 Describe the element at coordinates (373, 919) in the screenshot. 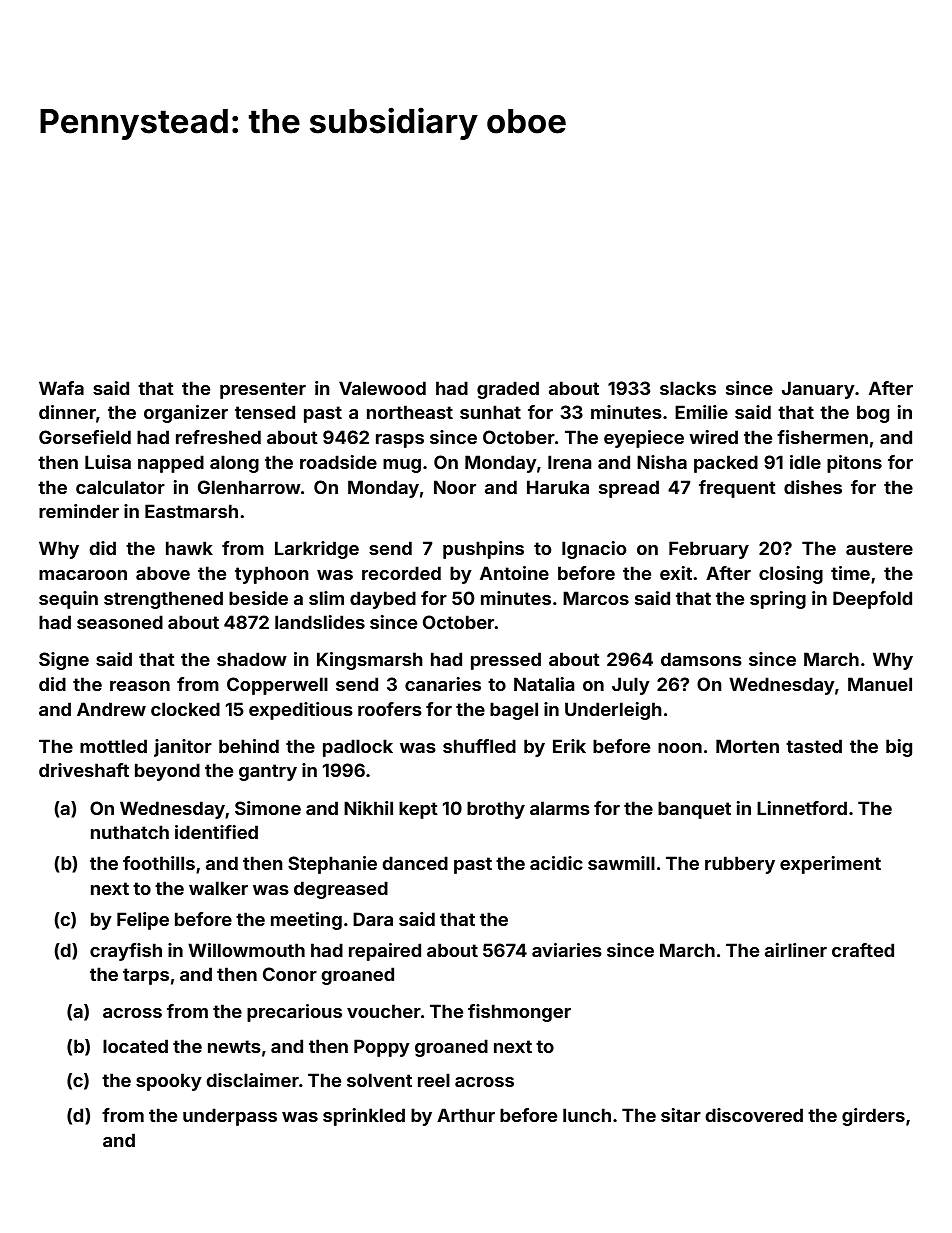

I see `Dara` at that location.
